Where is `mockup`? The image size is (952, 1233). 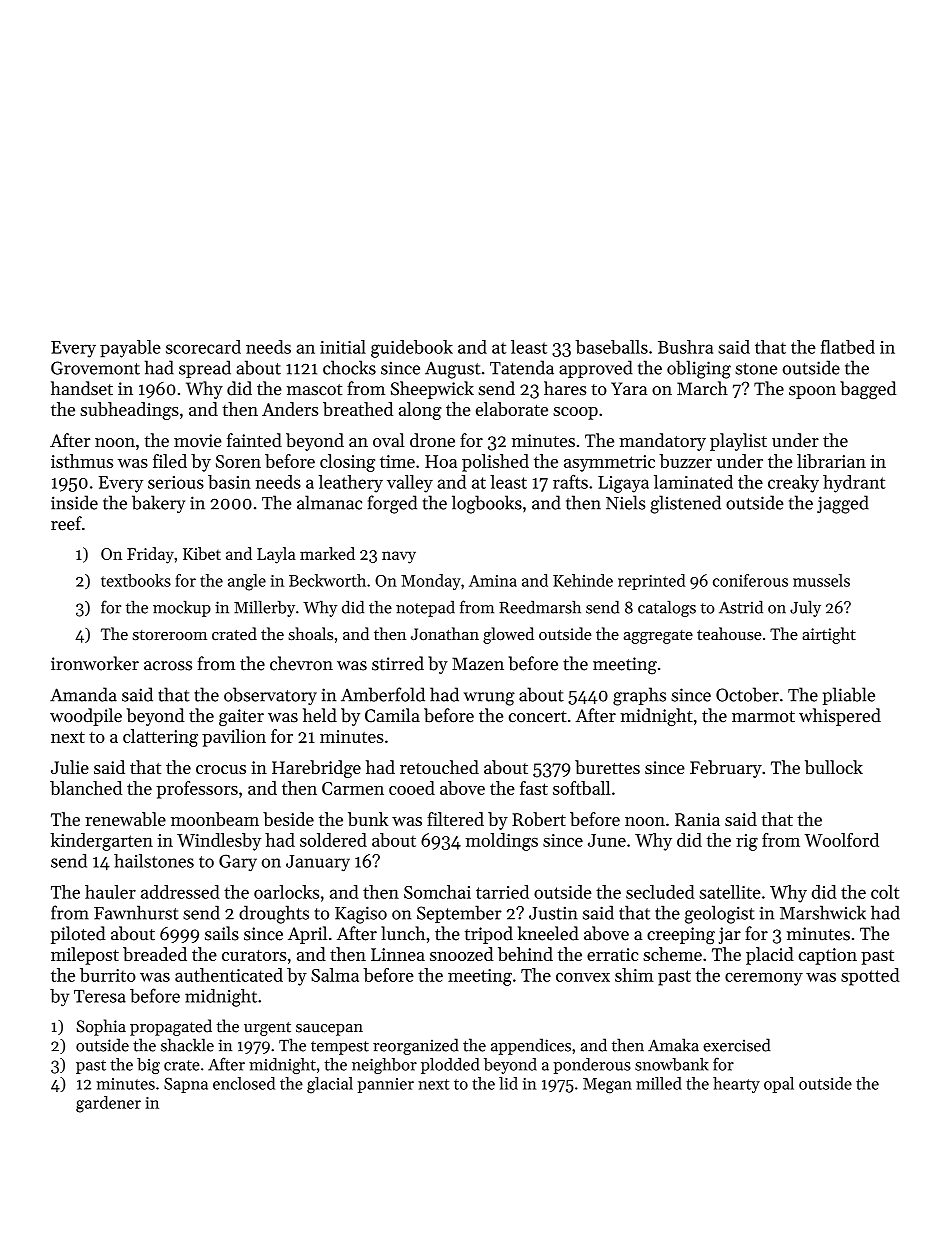 mockup is located at coordinates (182, 608).
